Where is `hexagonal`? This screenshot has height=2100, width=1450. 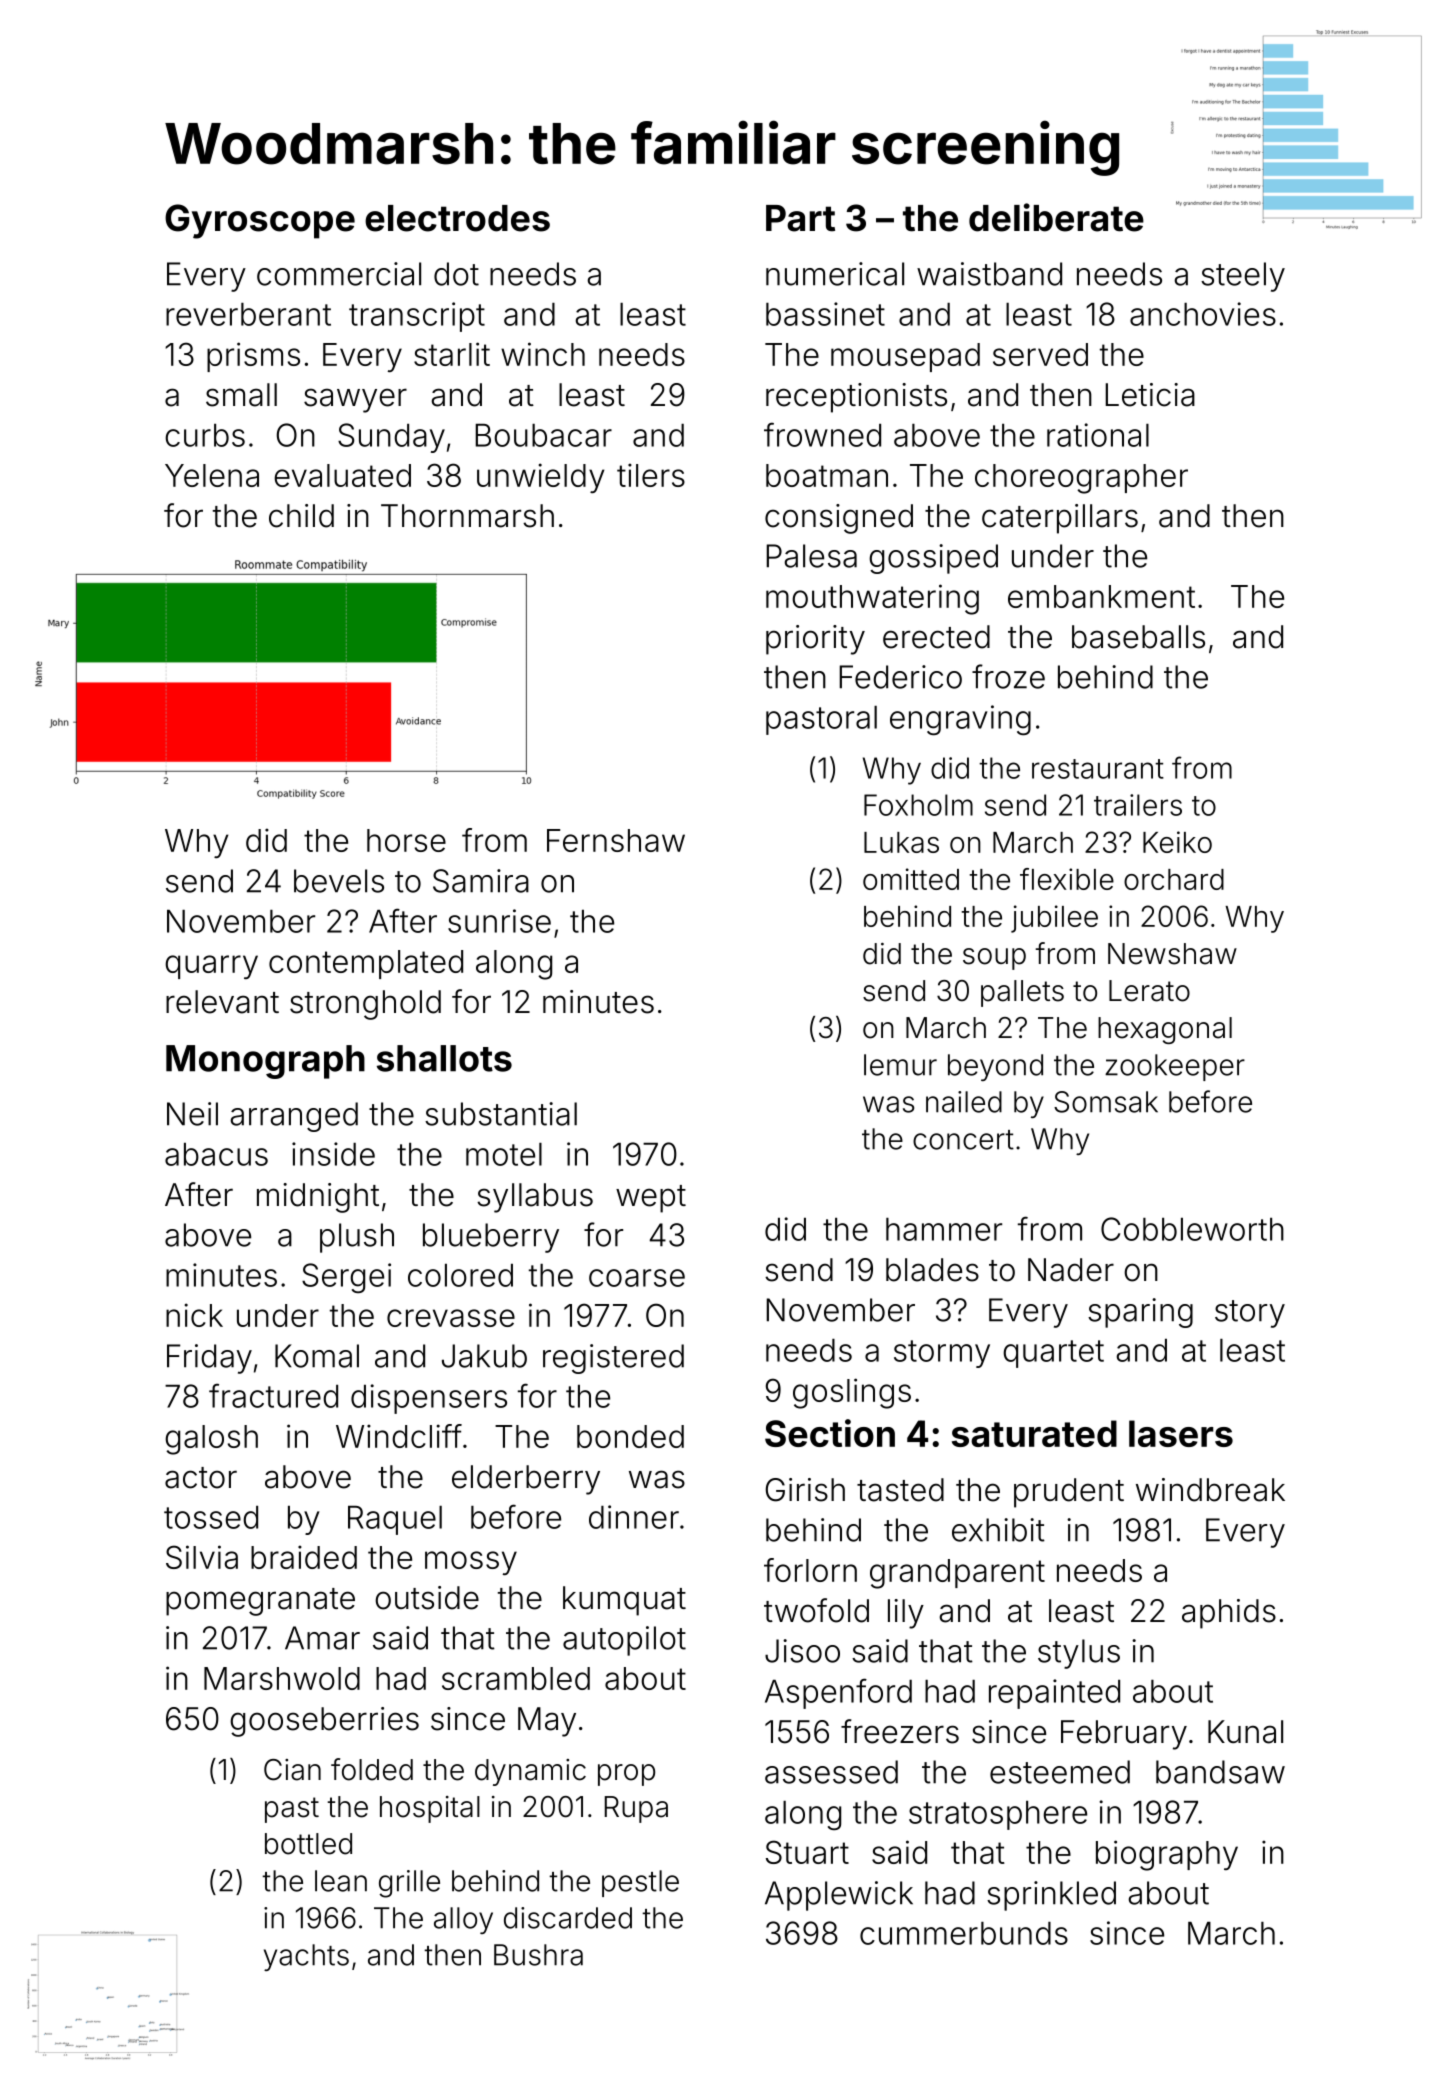
hexagonal is located at coordinates (1165, 1030).
